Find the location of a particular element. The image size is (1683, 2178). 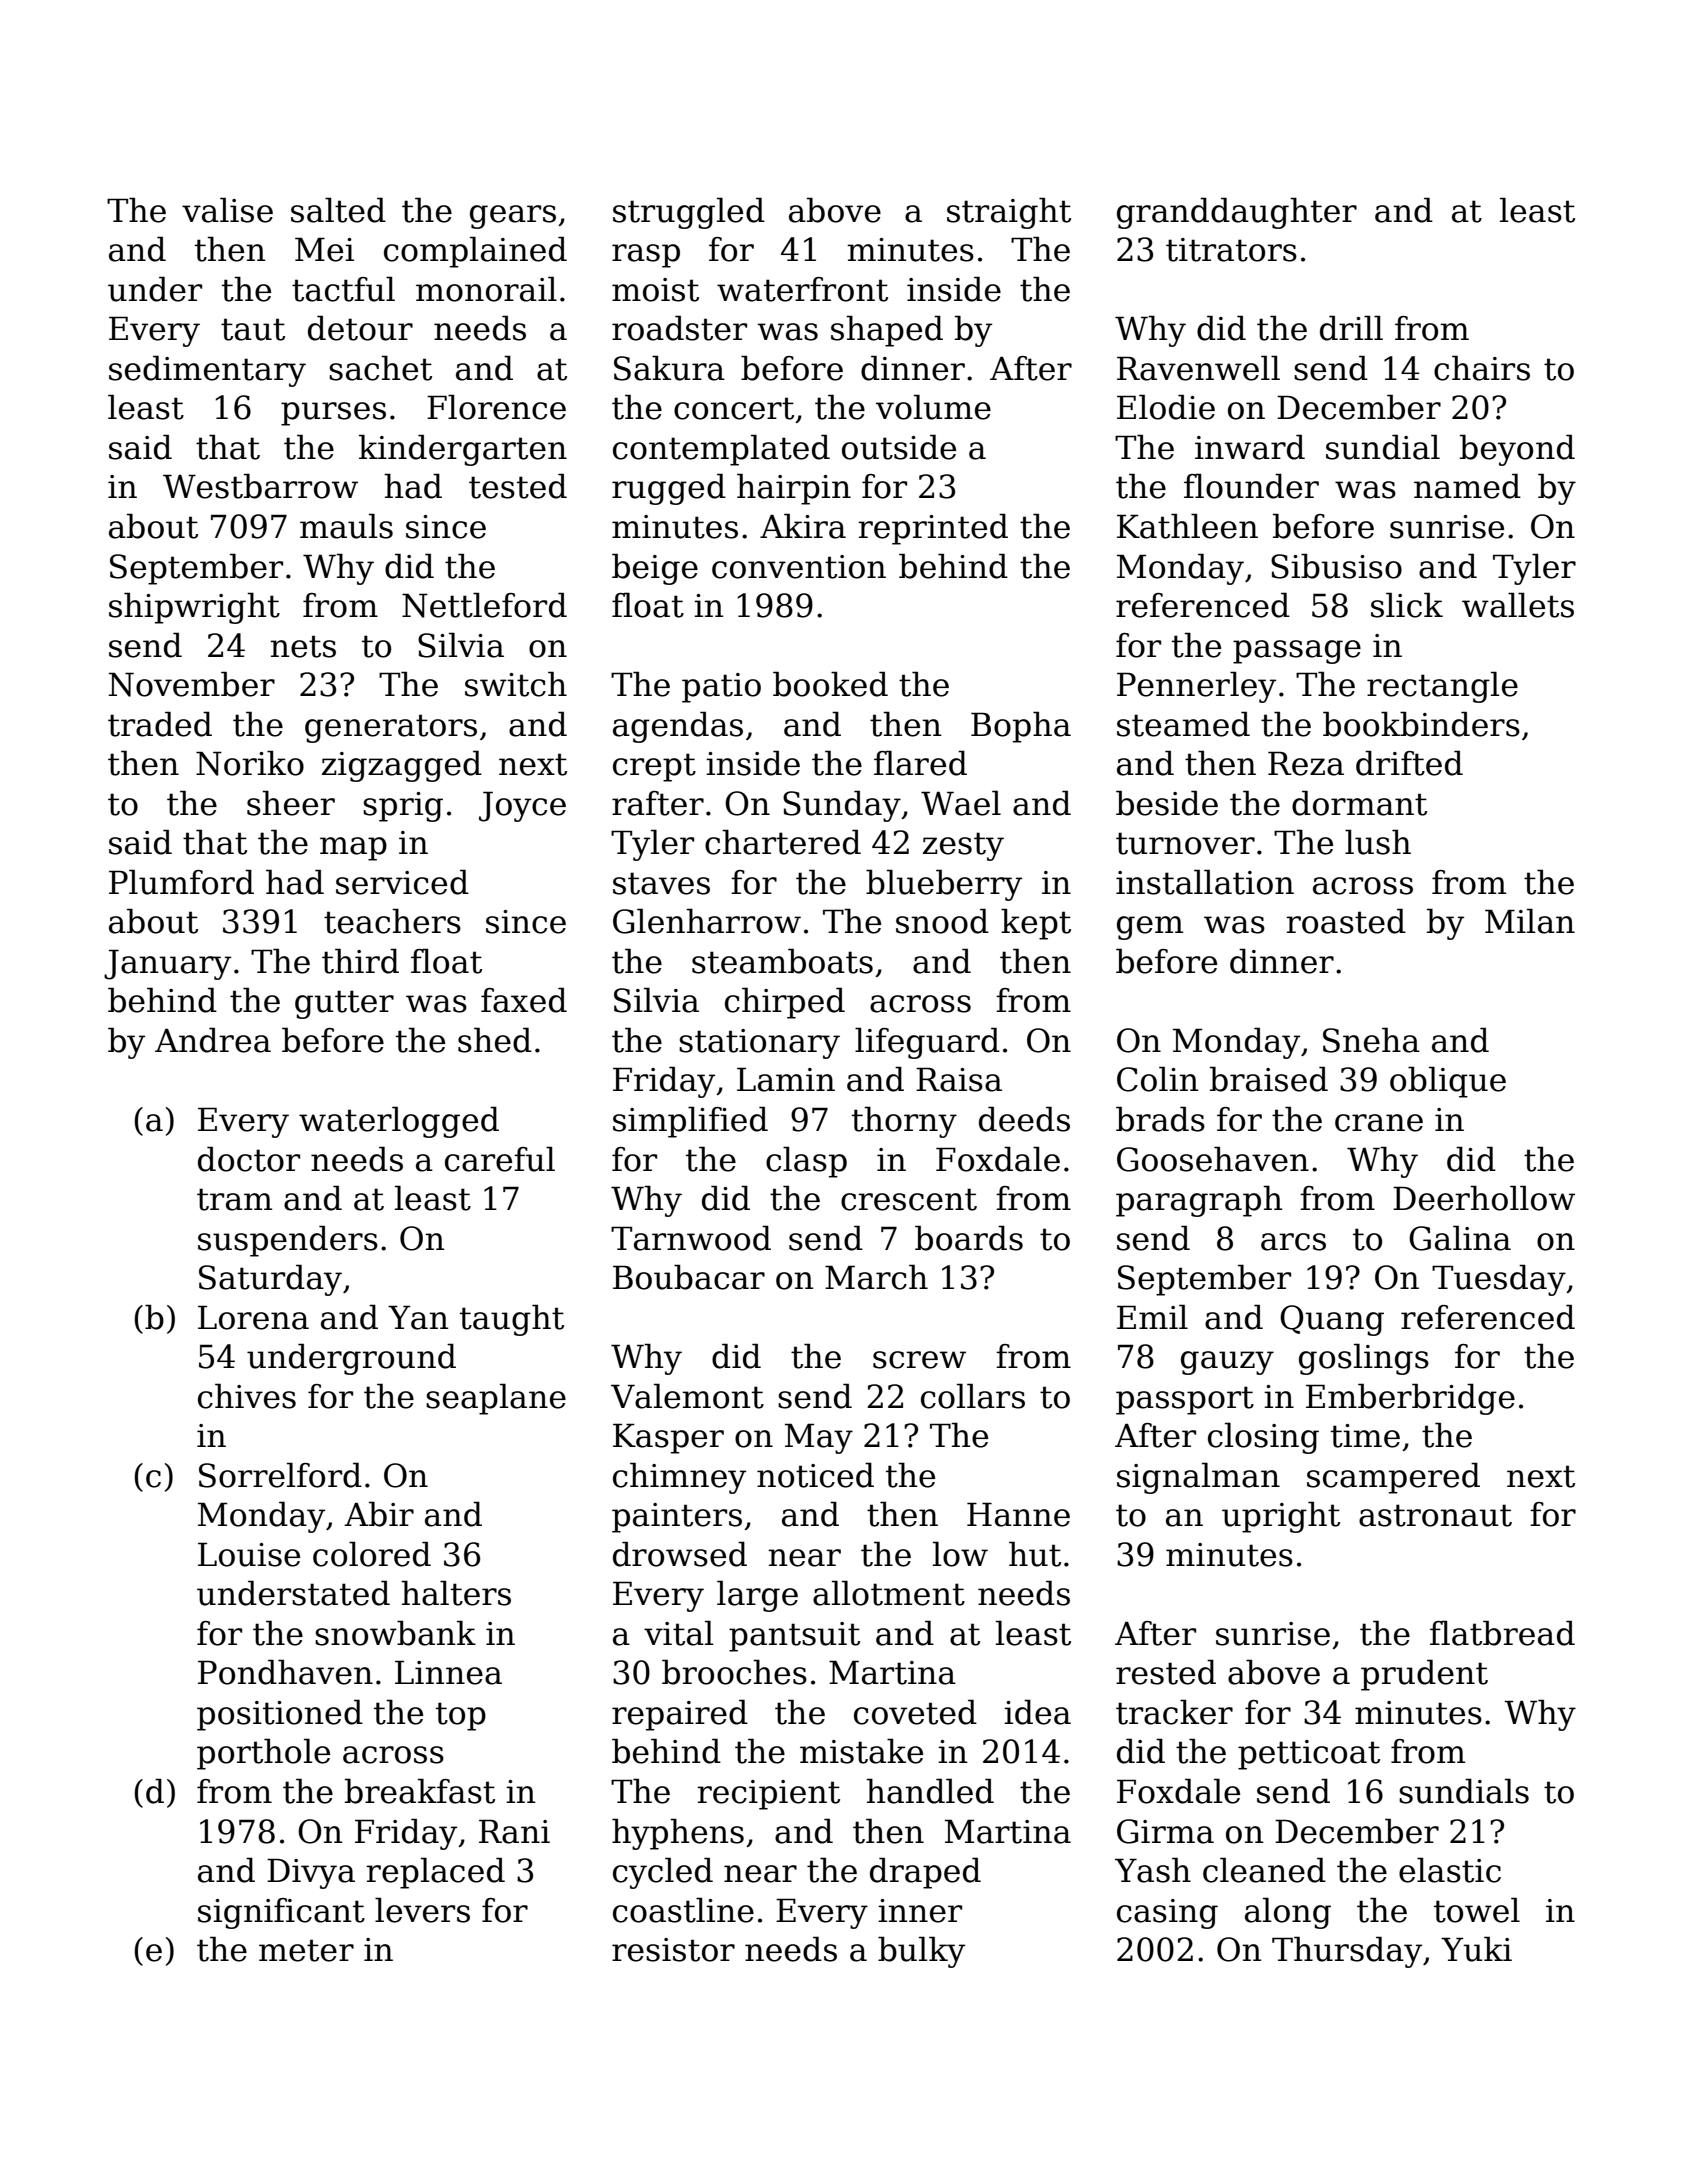

shipwright is located at coordinates (194, 608).
